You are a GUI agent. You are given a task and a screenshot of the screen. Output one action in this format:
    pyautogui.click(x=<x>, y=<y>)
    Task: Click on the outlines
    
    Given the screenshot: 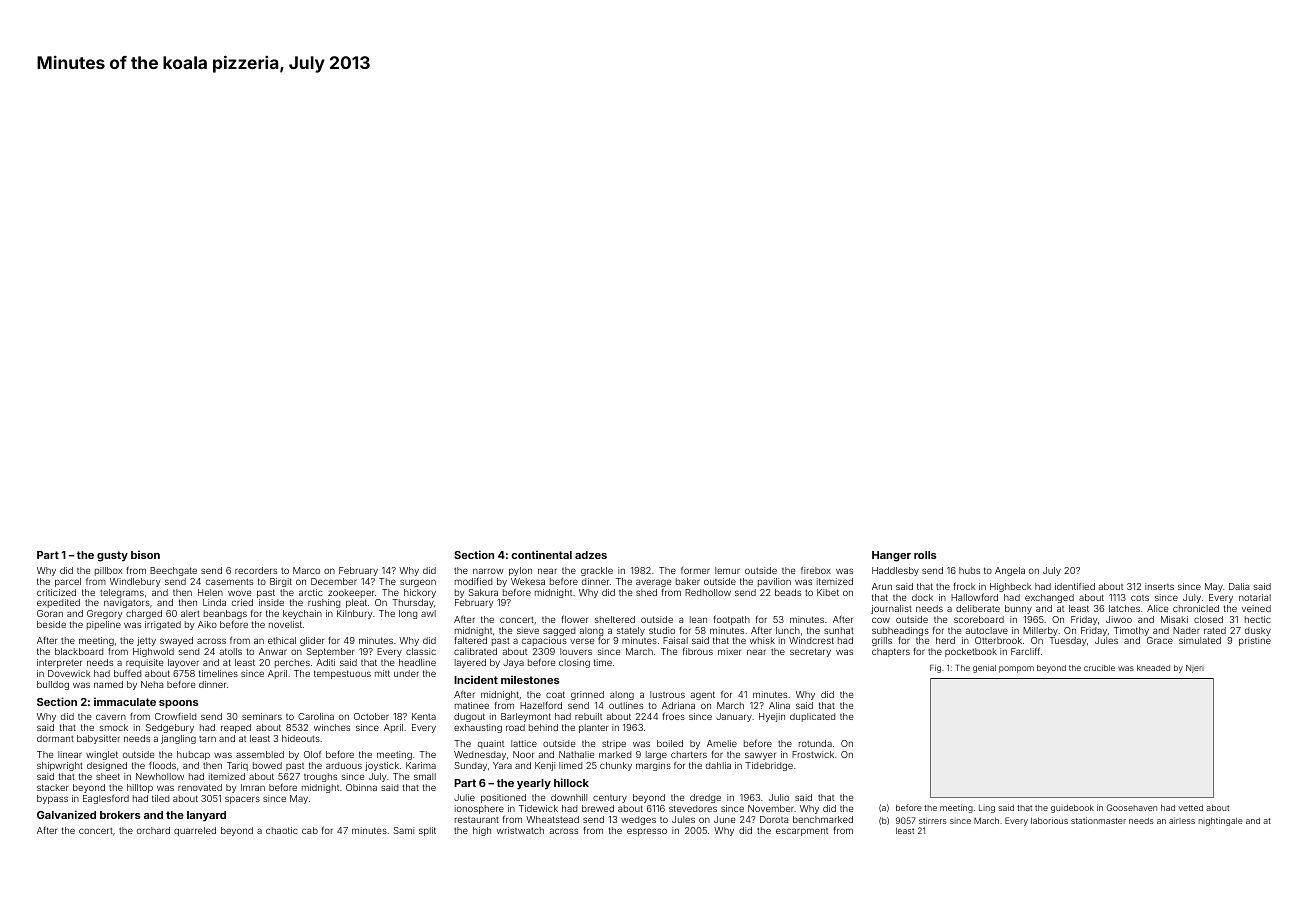 What is the action you would take?
    pyautogui.click(x=626, y=705)
